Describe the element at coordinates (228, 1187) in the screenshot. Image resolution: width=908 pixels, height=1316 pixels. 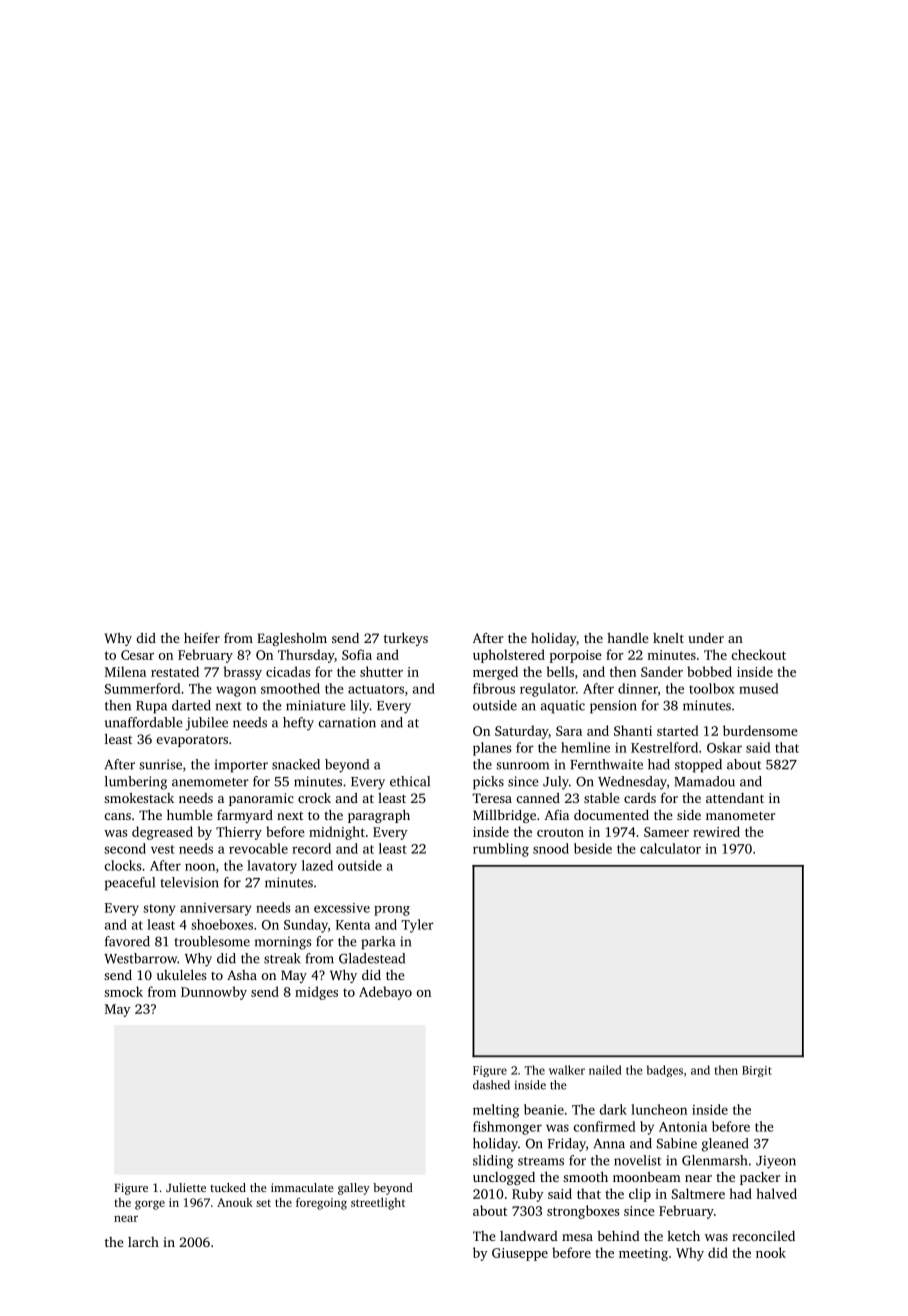
I see `tucked` at that location.
